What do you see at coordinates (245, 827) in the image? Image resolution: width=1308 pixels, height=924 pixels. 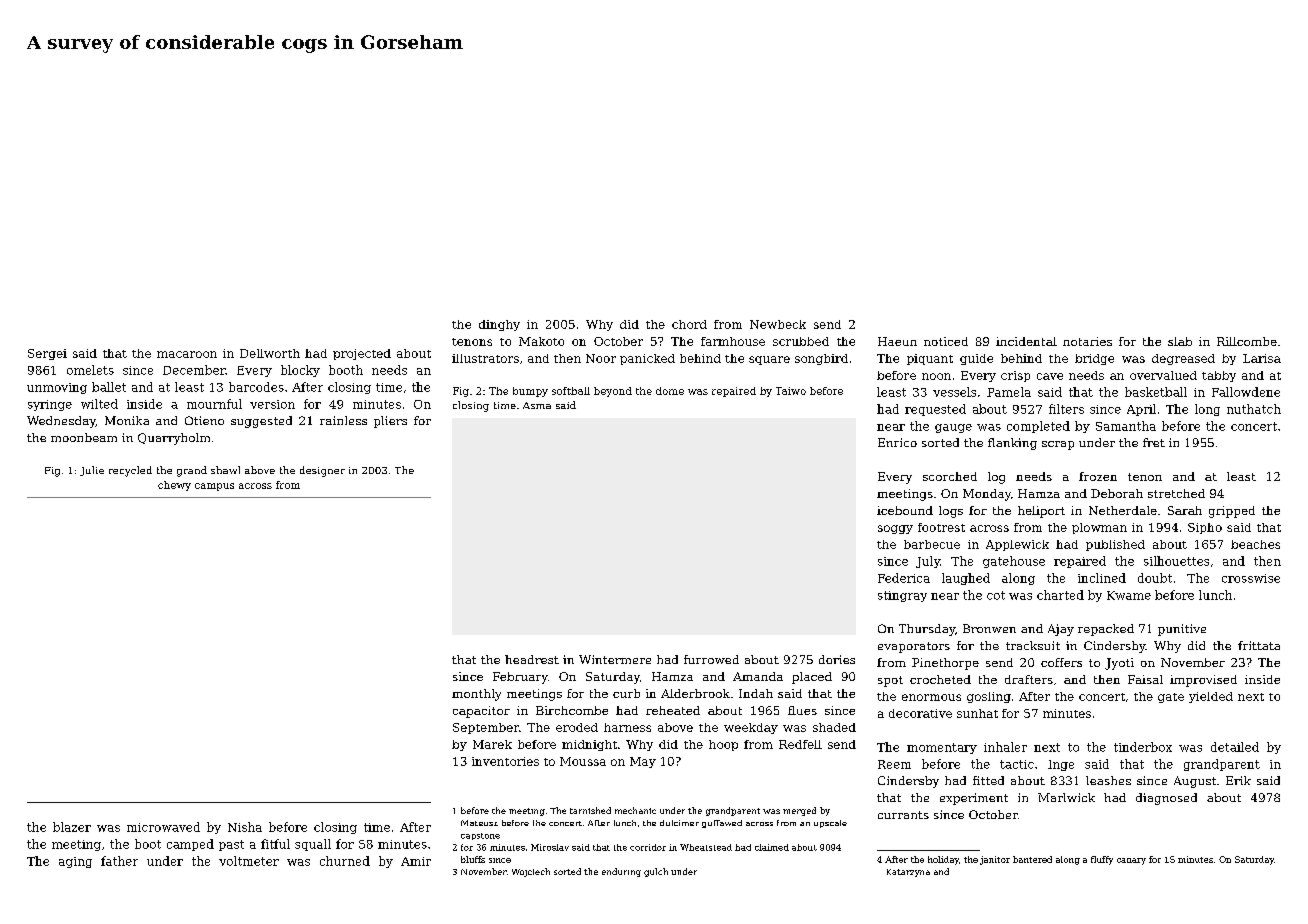 I see `Nisha` at bounding box center [245, 827].
